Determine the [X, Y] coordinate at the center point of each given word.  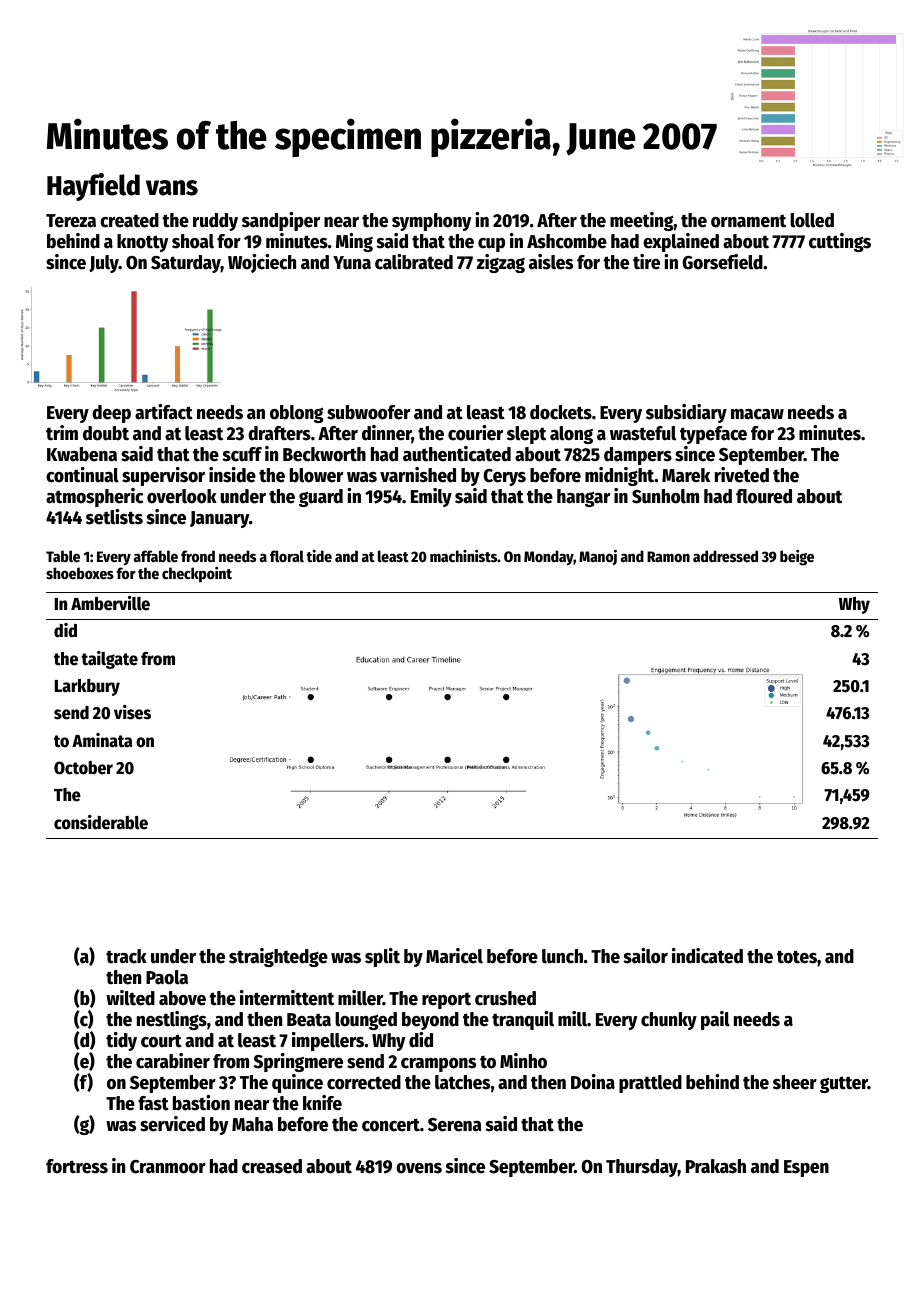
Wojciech [262, 263]
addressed [725, 556]
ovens [419, 1168]
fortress [77, 1166]
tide [319, 556]
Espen [806, 1168]
